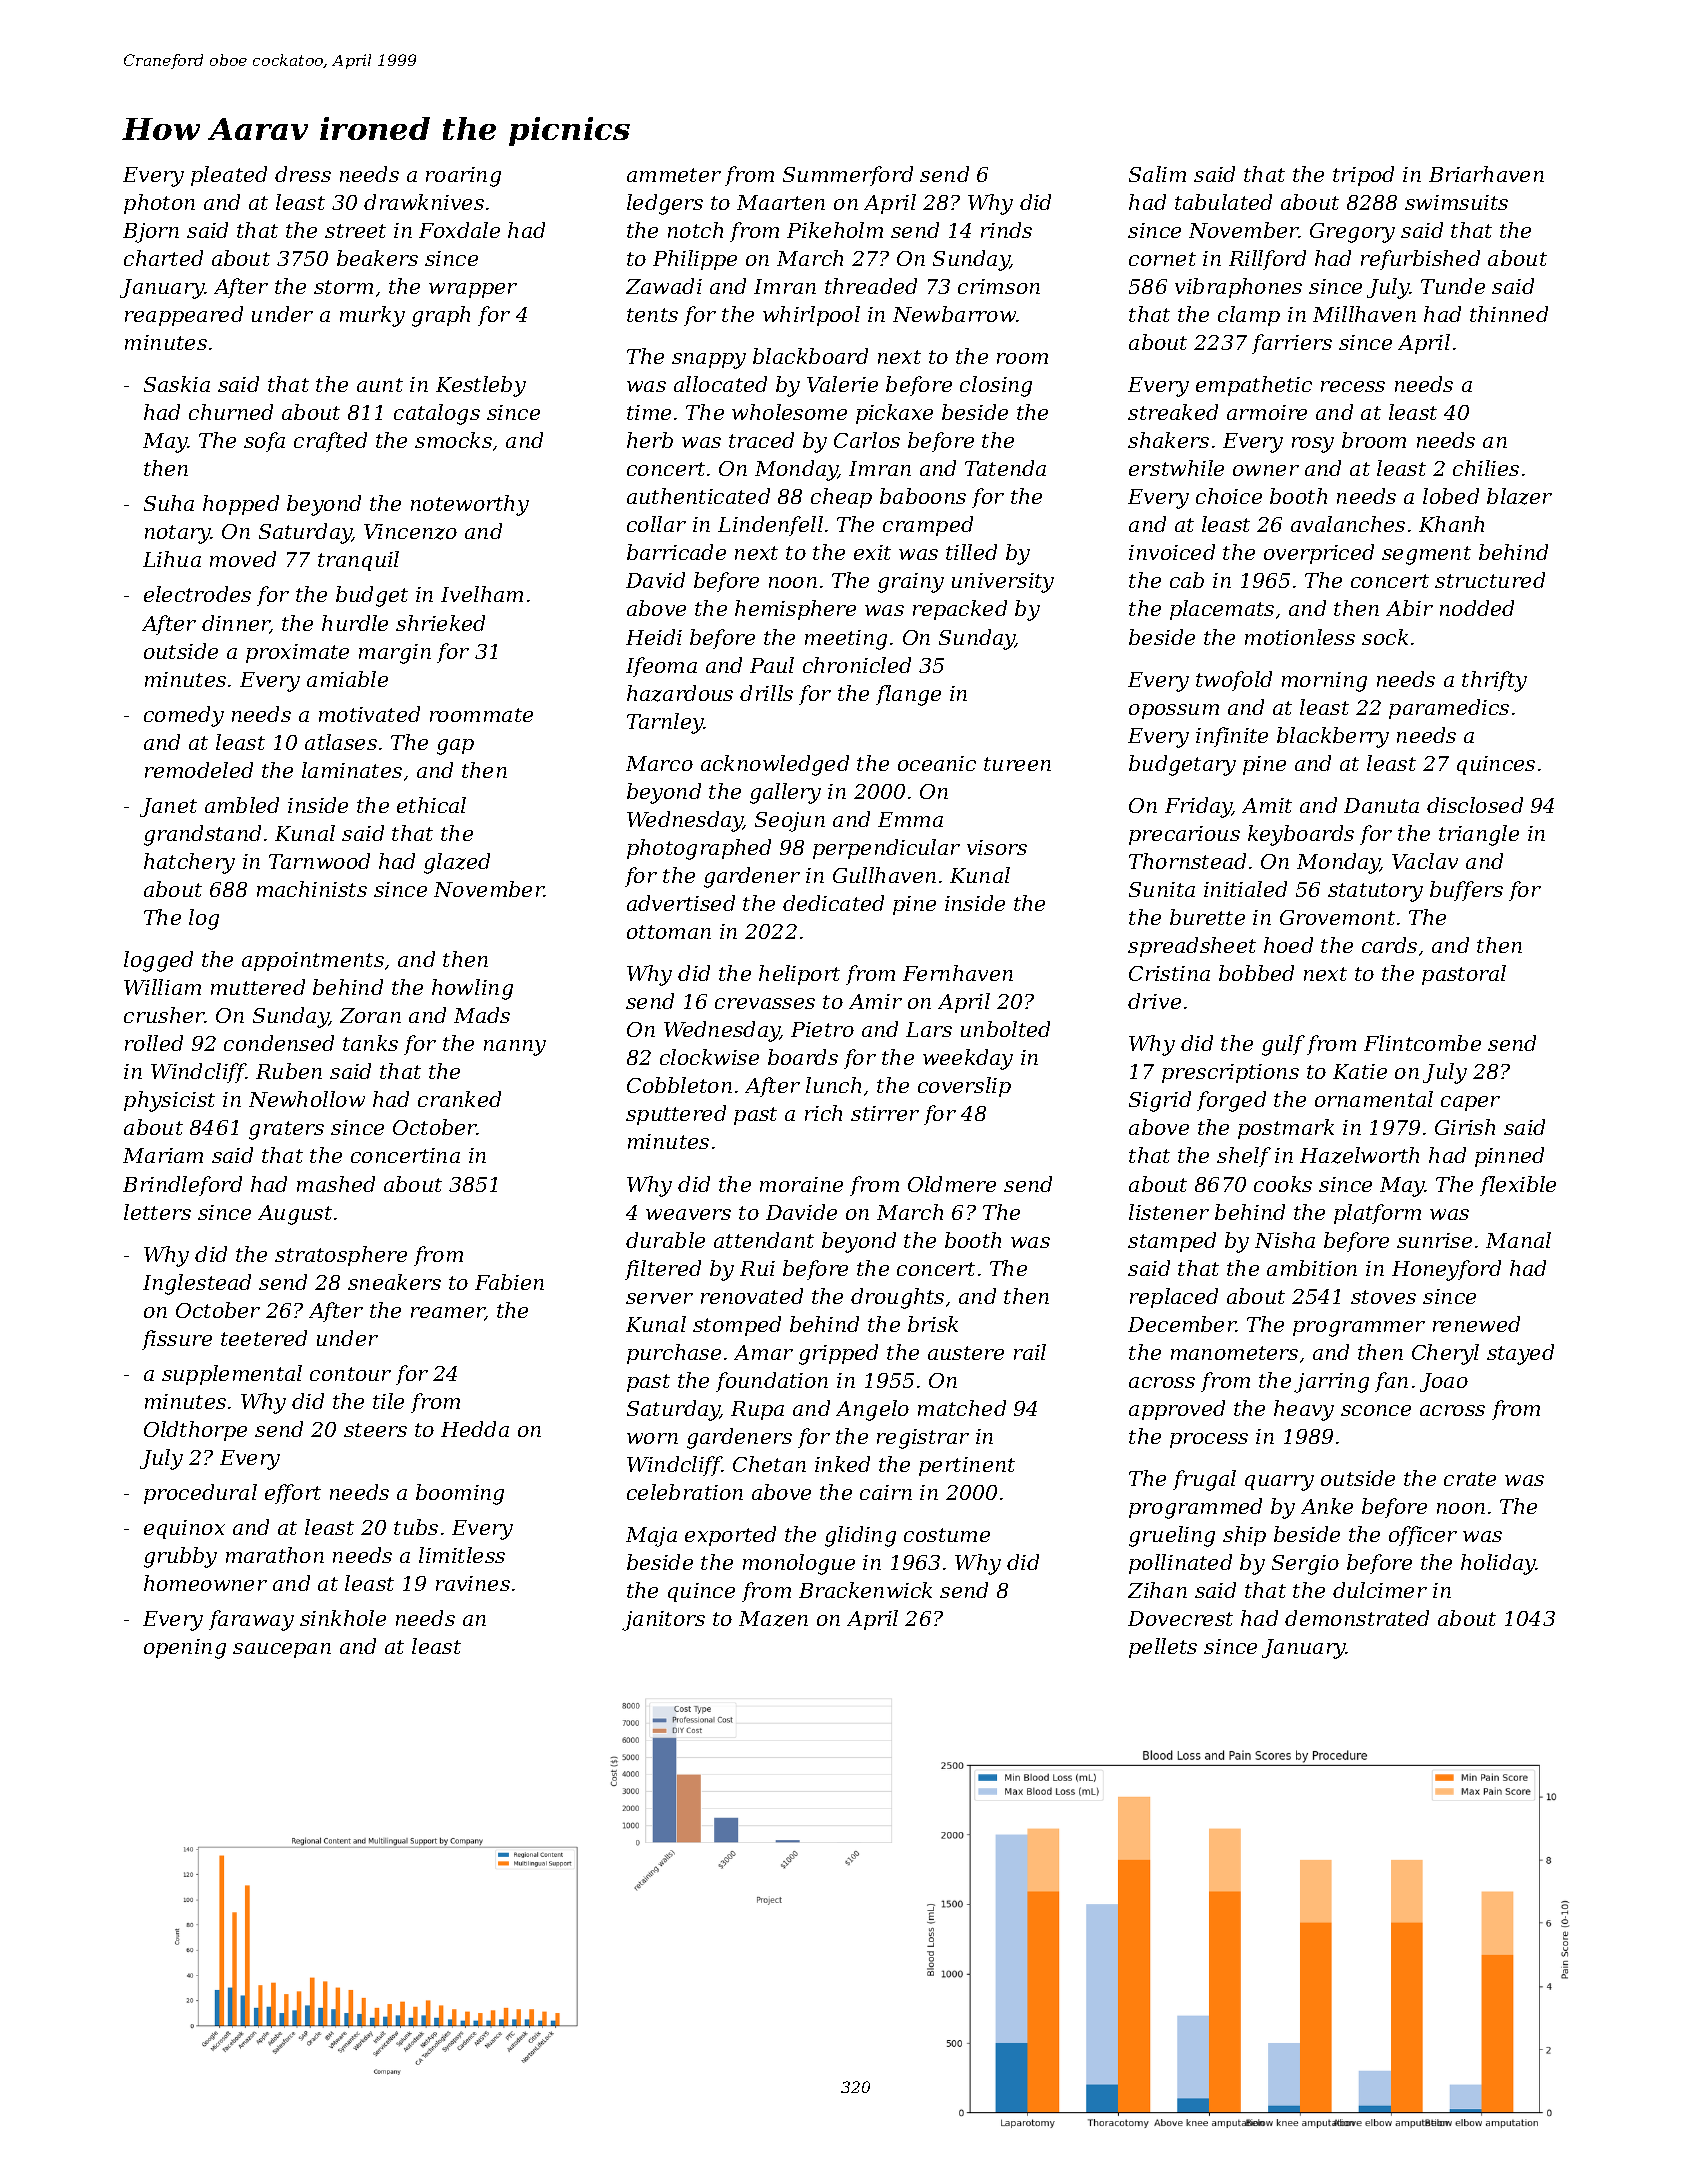 This document has width=1683, height=2178. I want to click on stratosphere, so click(341, 1256).
